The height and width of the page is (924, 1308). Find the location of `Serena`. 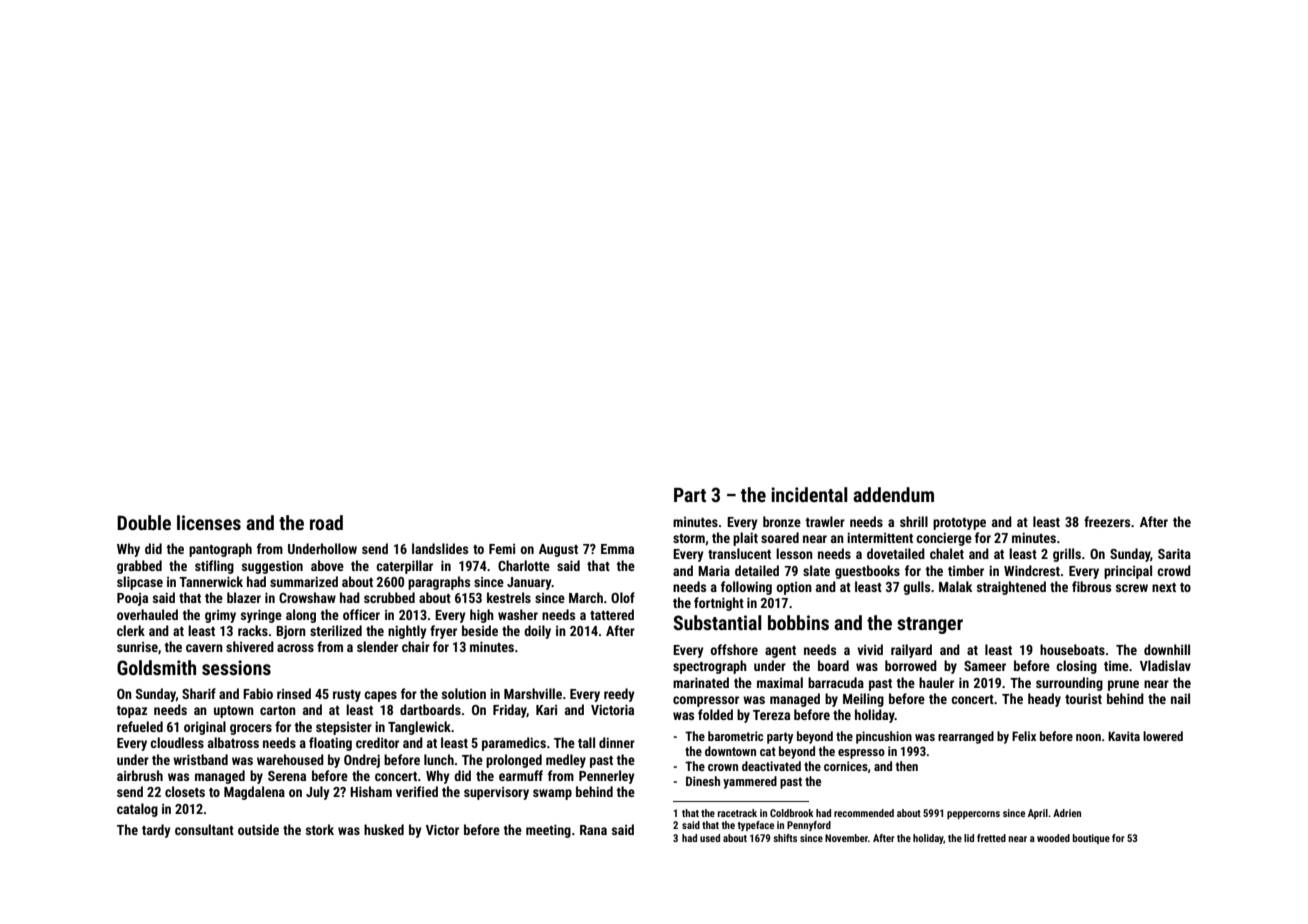

Serena is located at coordinates (287, 776).
